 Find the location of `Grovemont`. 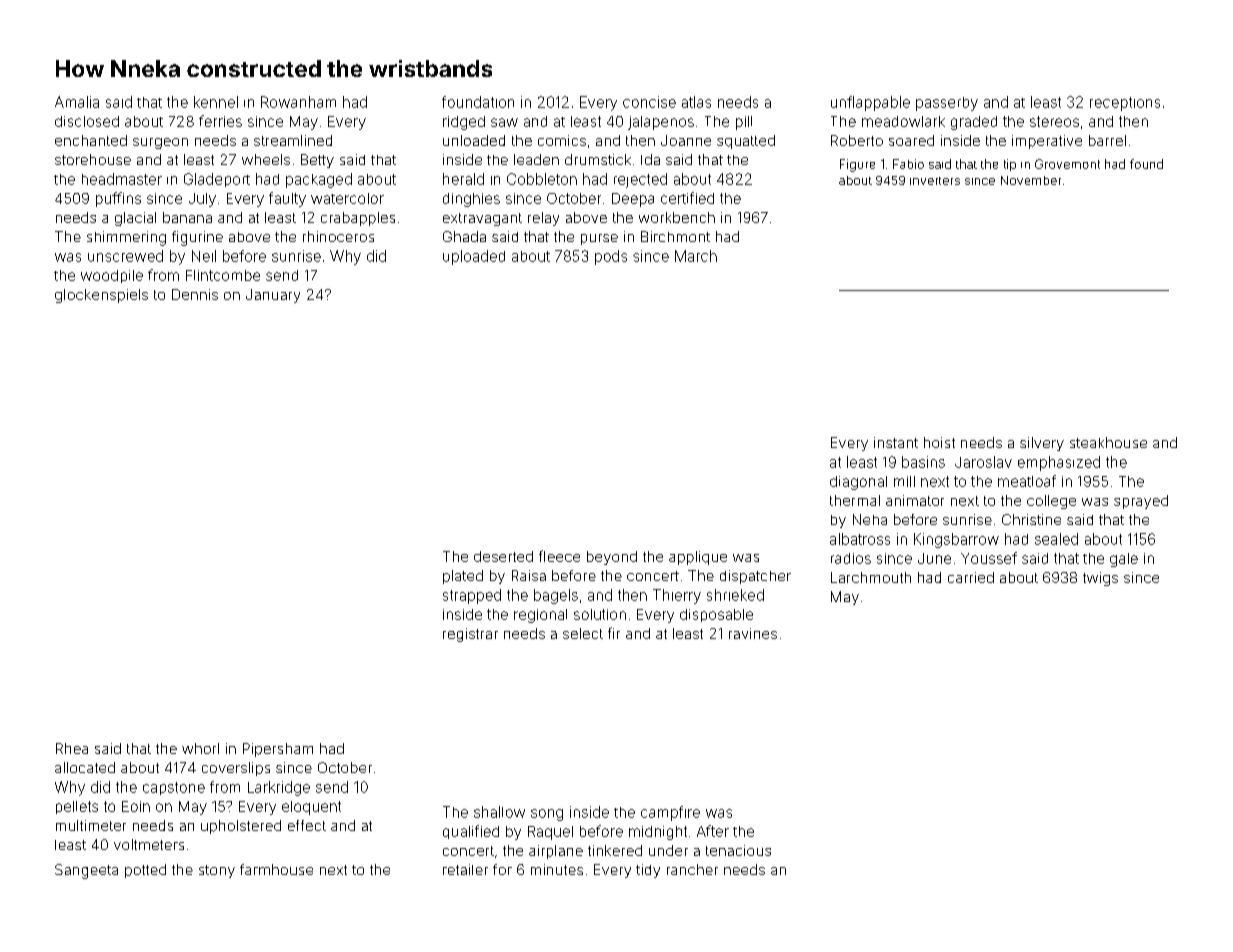

Grovemont is located at coordinates (1067, 164).
